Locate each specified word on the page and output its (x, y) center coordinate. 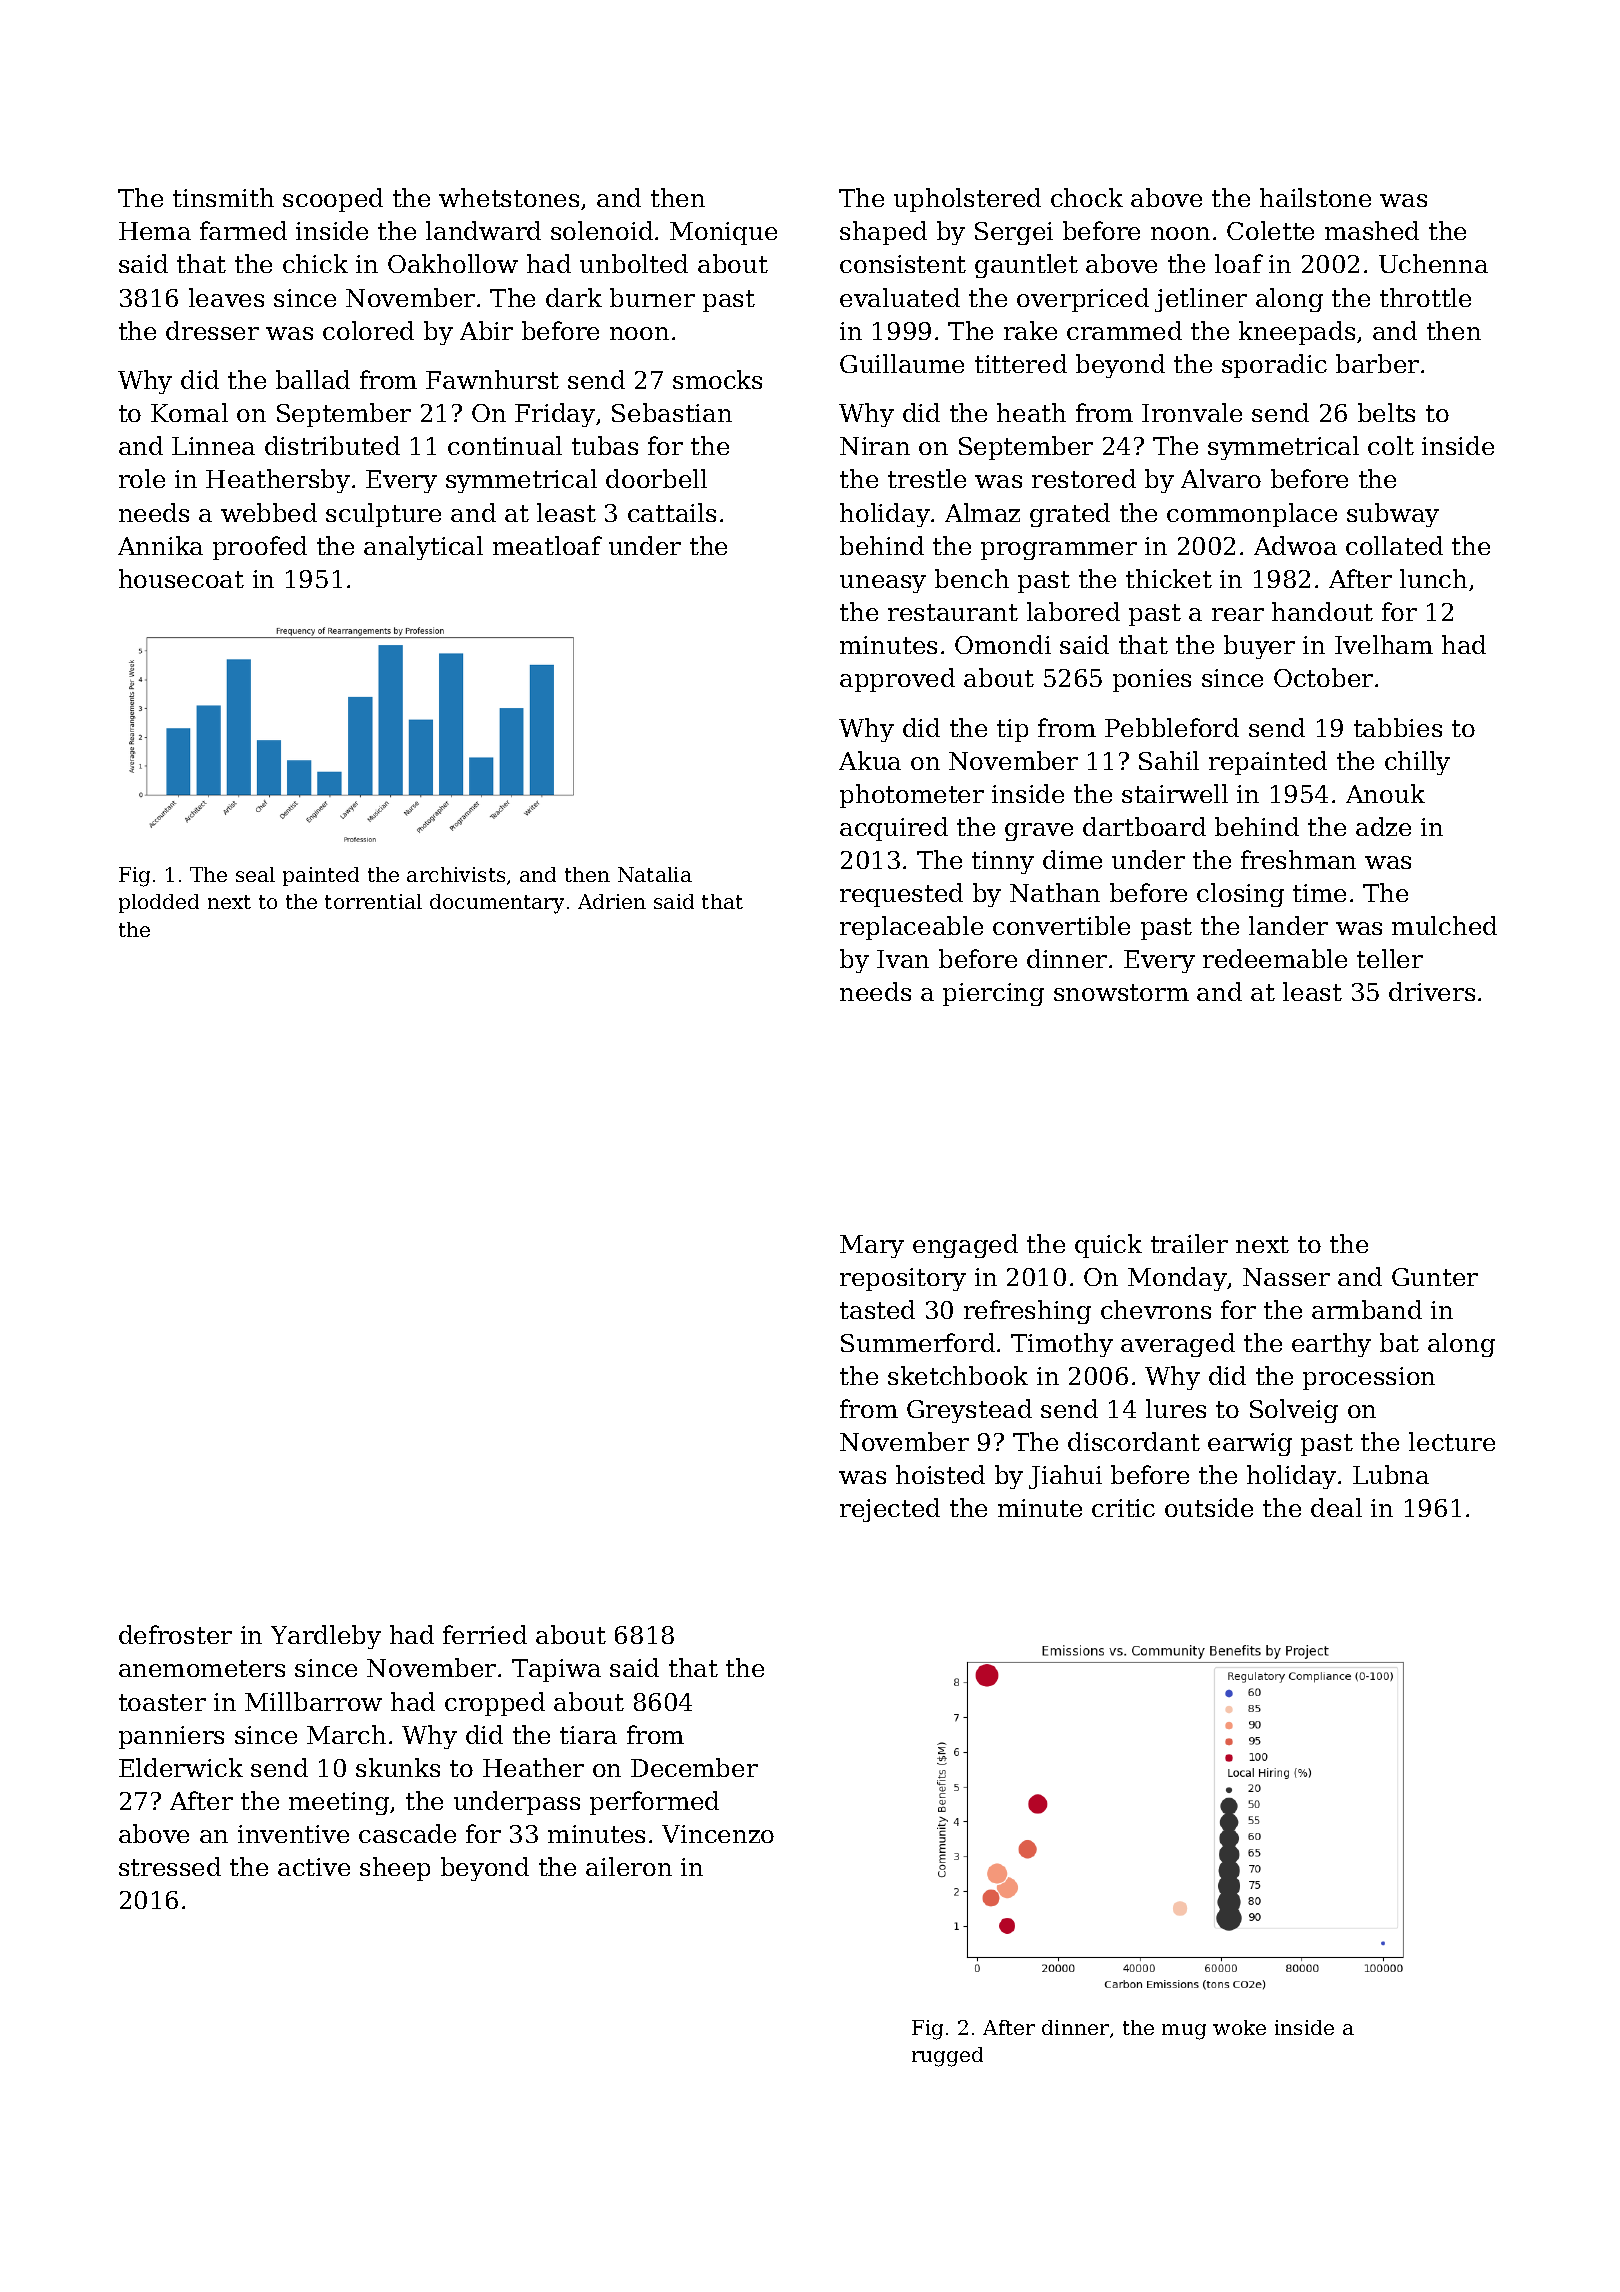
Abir (486, 330)
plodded (159, 903)
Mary (872, 1246)
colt (1391, 445)
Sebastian (672, 412)
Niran (875, 446)
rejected (890, 1510)
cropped (495, 1704)
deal (1336, 1507)
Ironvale (1192, 412)
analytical (423, 548)
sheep (395, 1869)
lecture (1452, 1441)
